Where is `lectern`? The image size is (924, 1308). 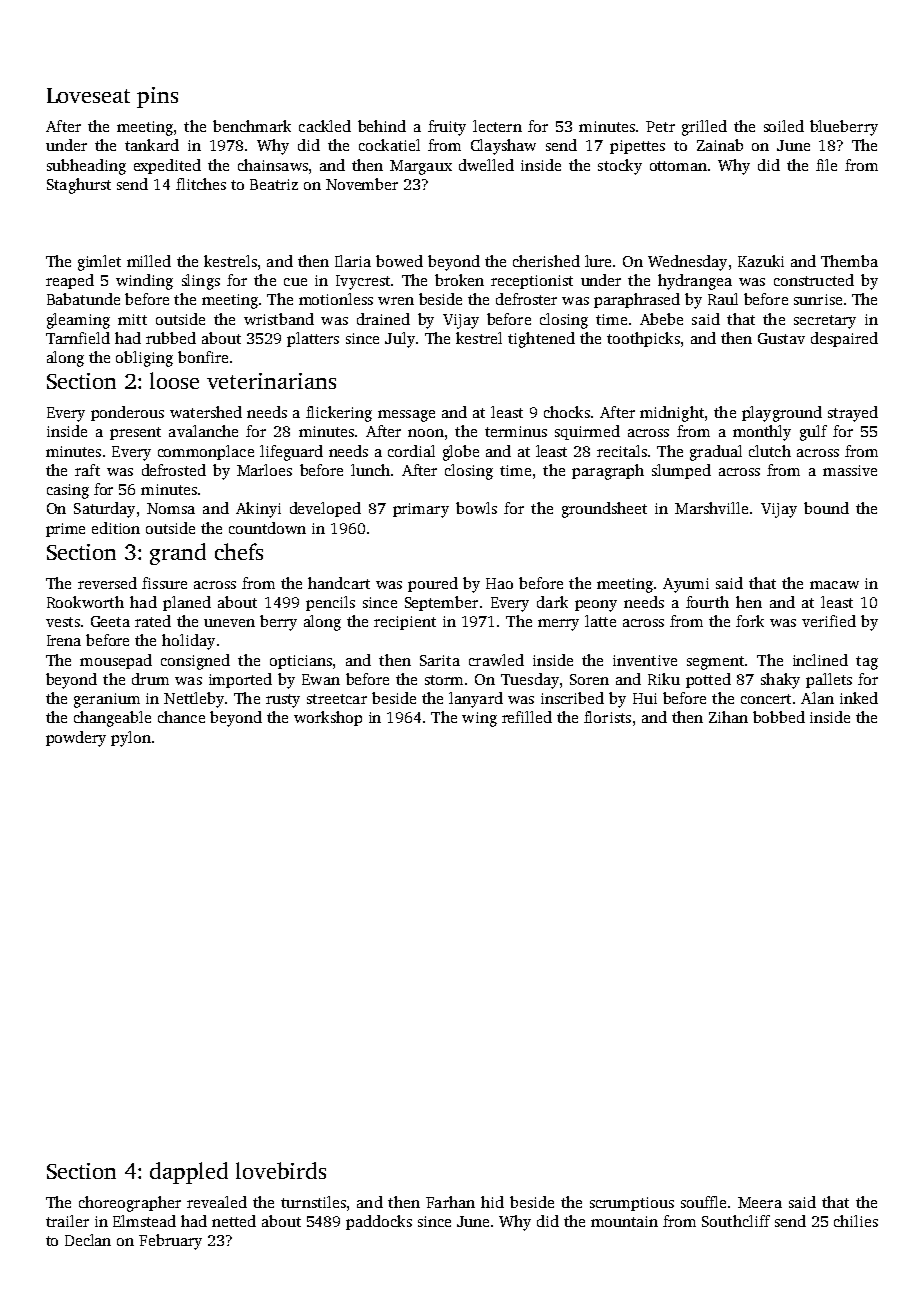
lectern is located at coordinates (497, 126).
